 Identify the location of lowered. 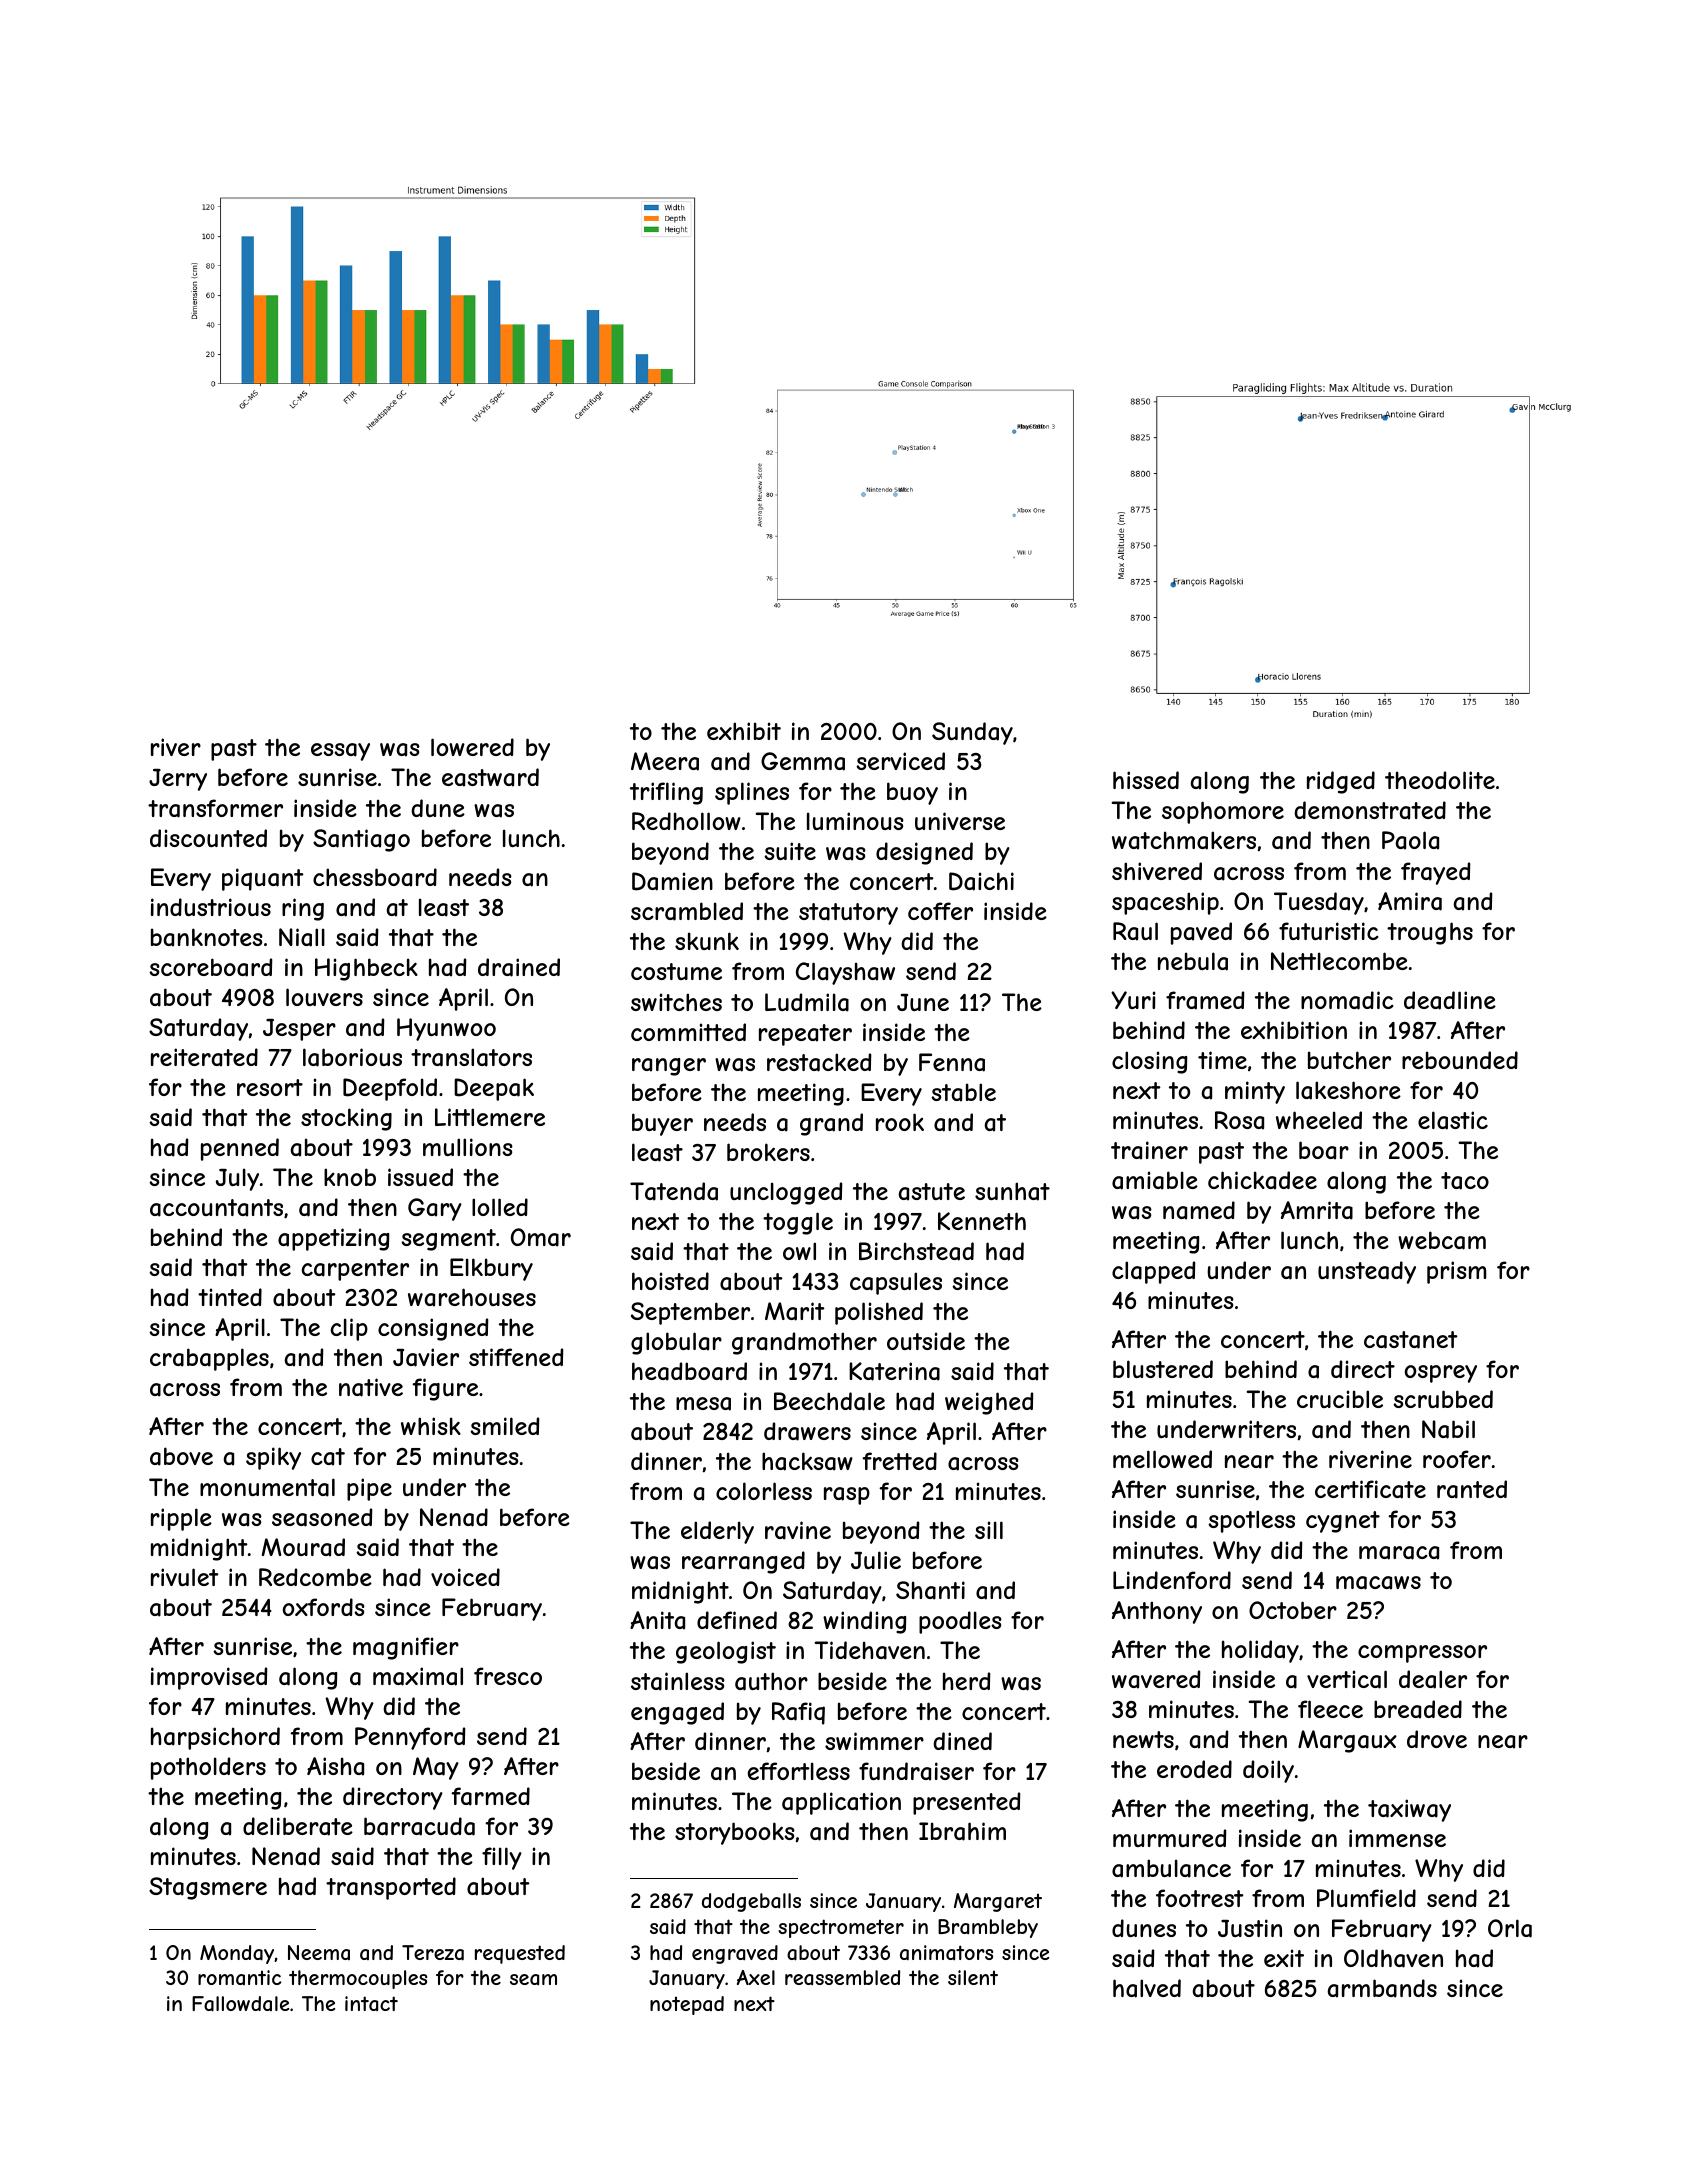
(472, 747).
